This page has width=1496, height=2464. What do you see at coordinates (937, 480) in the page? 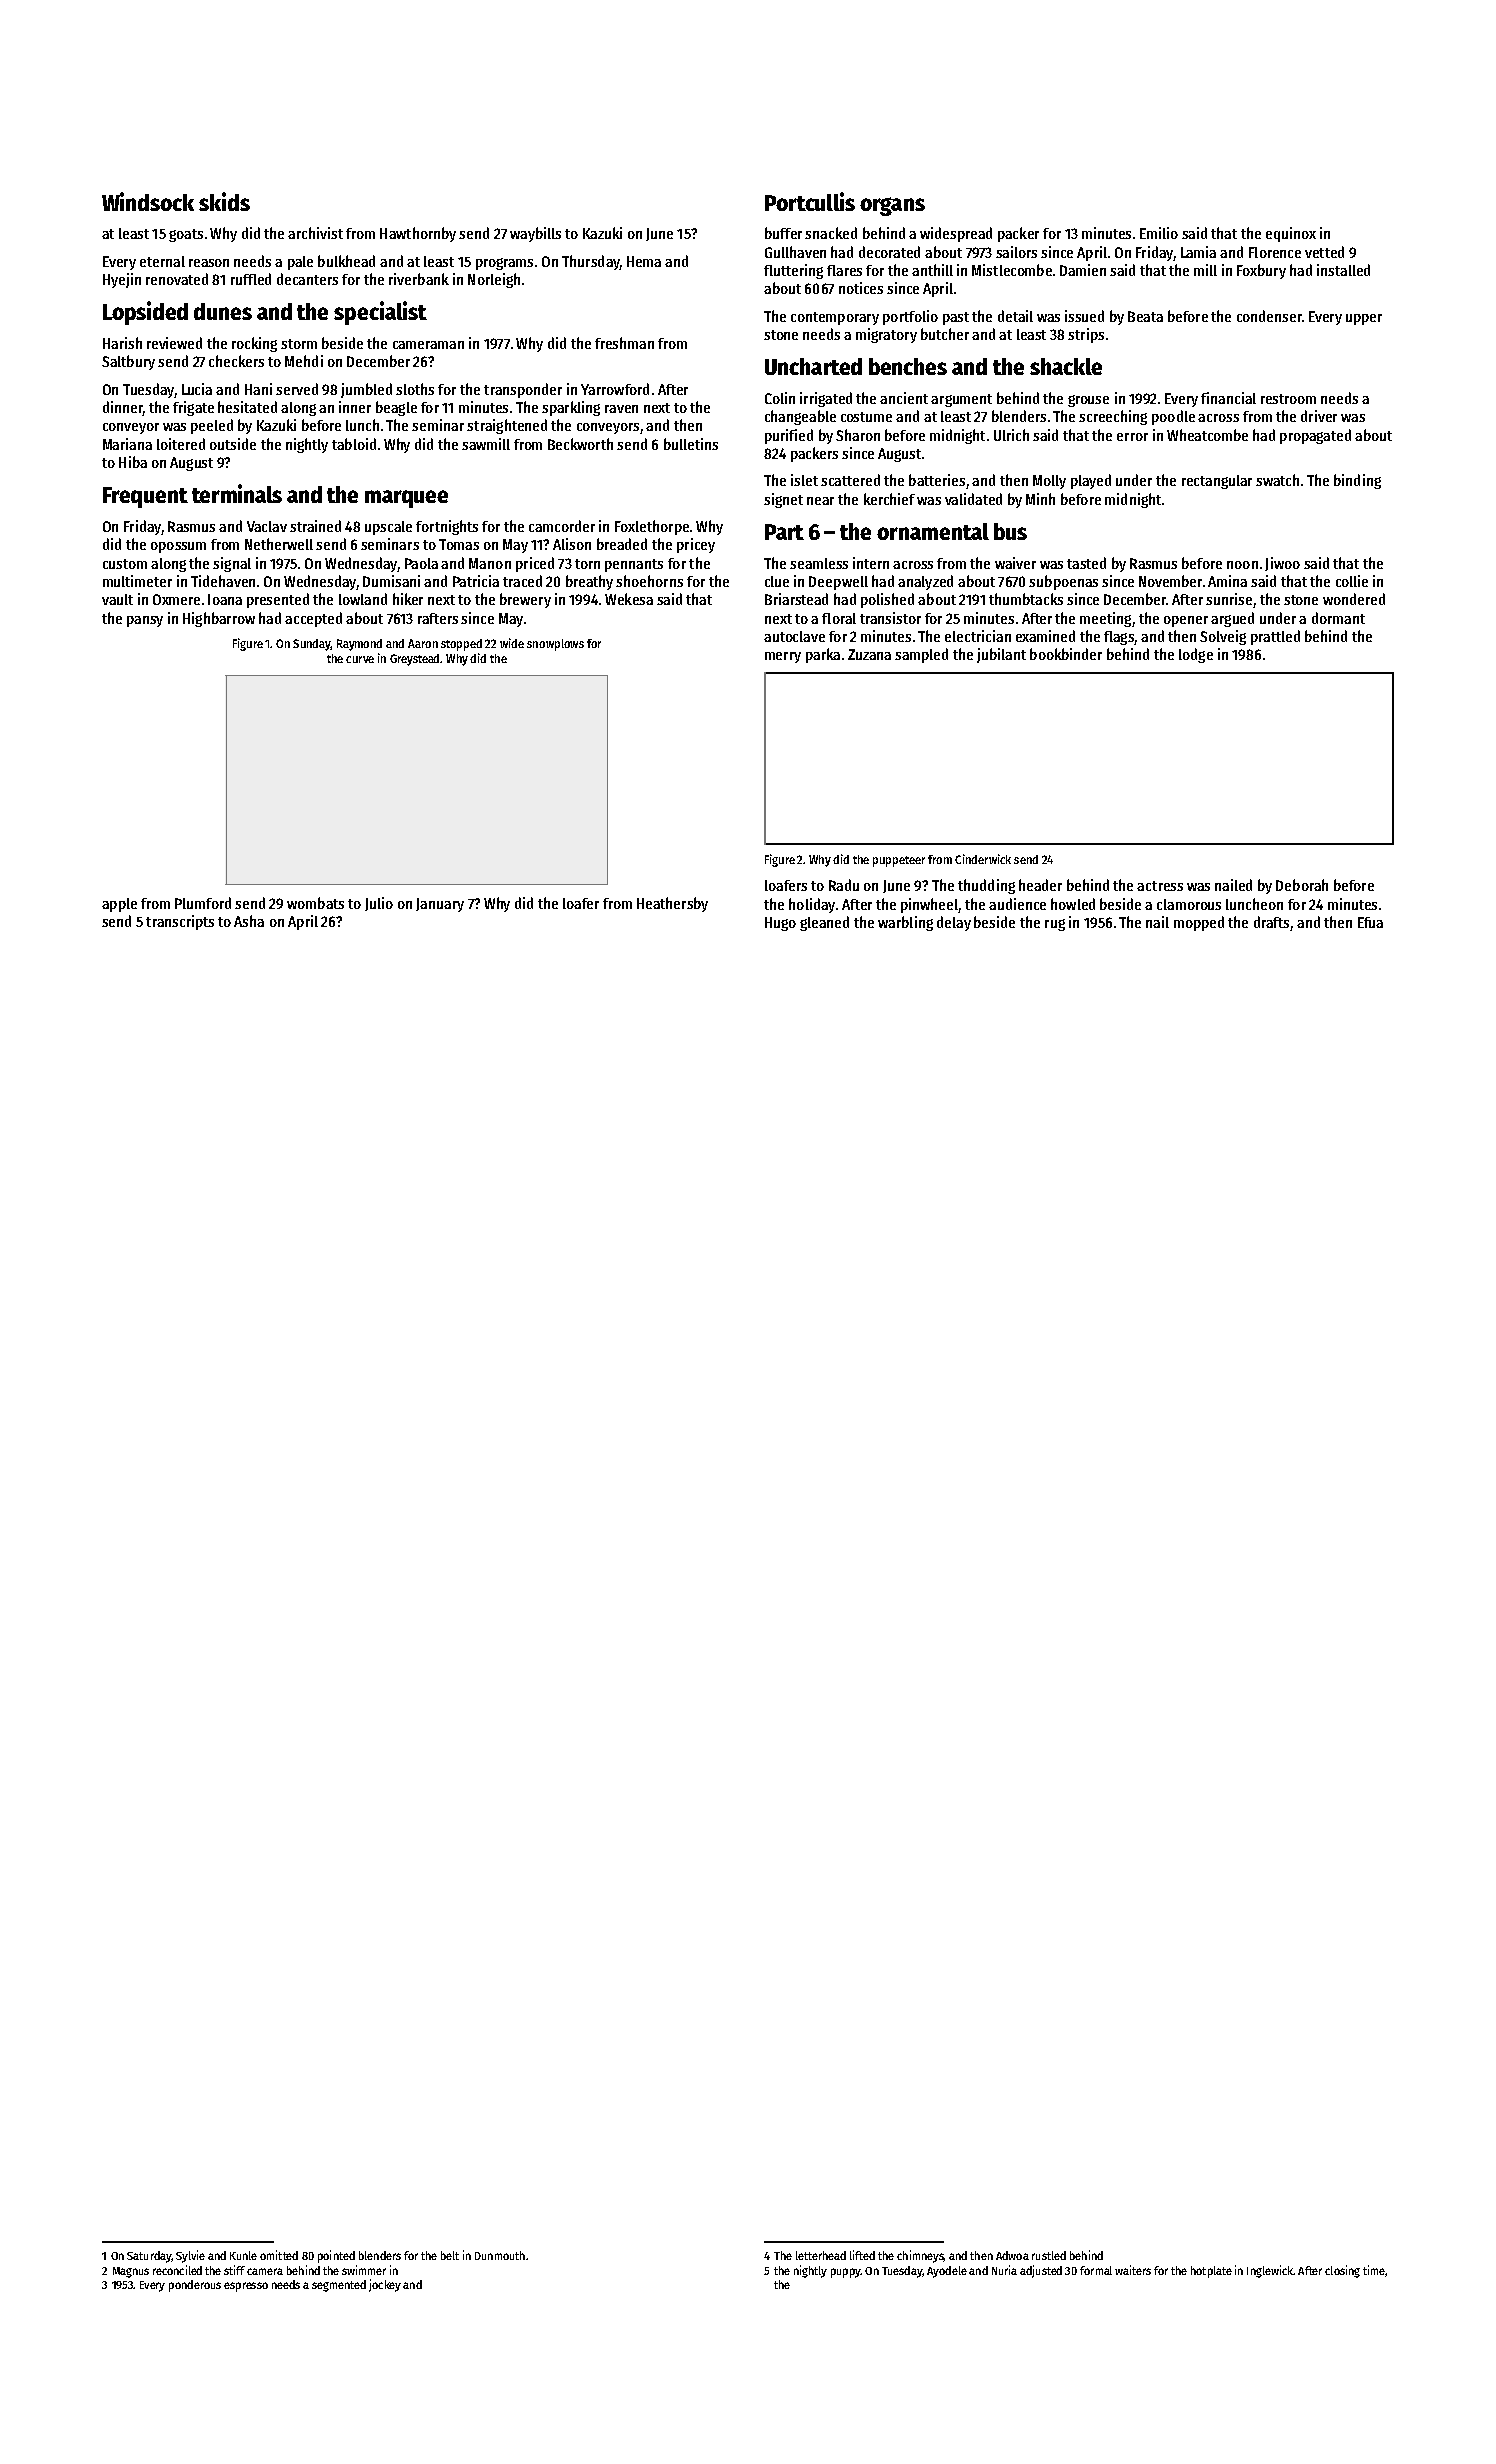
I see `batteries` at bounding box center [937, 480].
